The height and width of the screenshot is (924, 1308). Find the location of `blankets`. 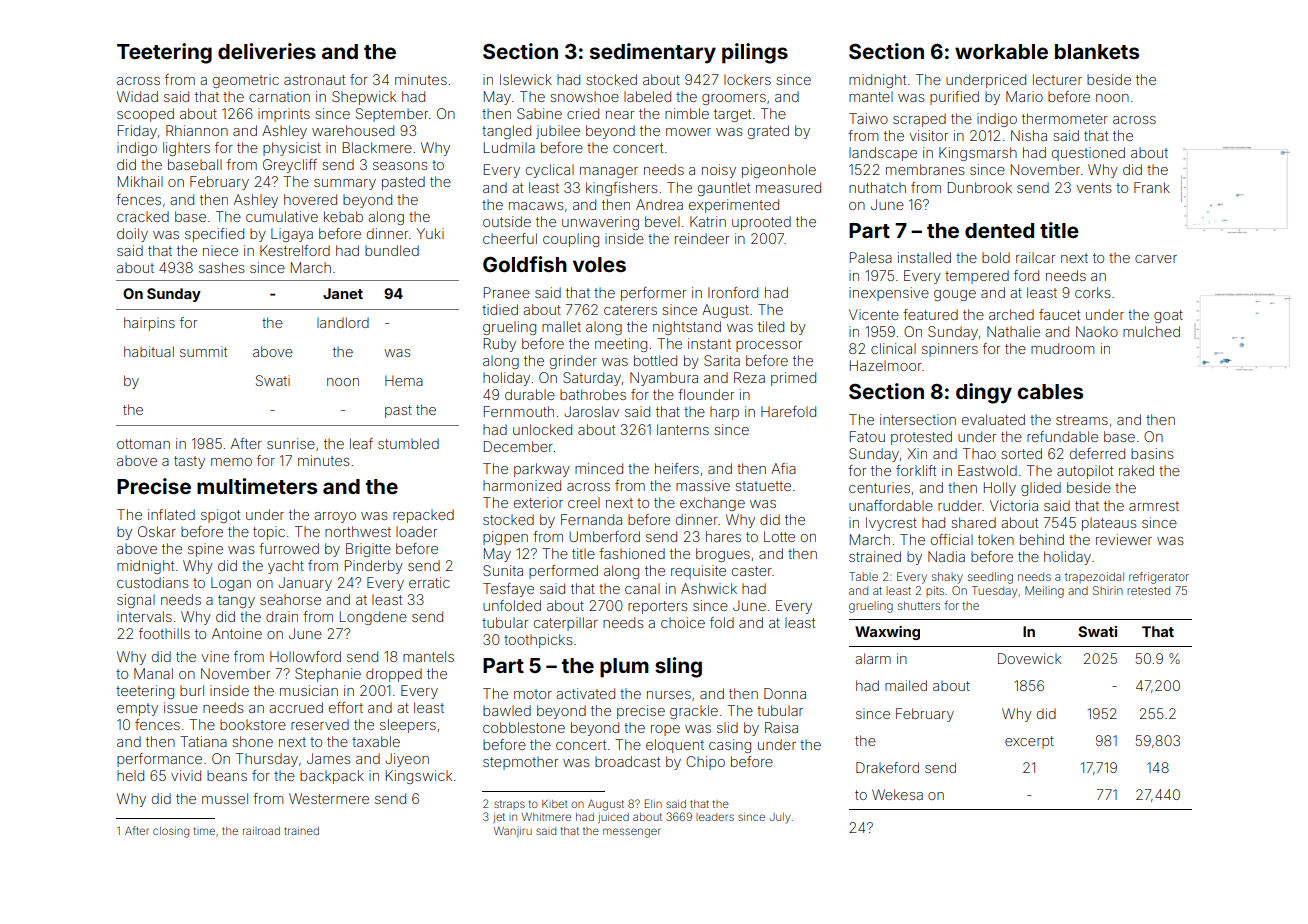

blankets is located at coordinates (1097, 51).
